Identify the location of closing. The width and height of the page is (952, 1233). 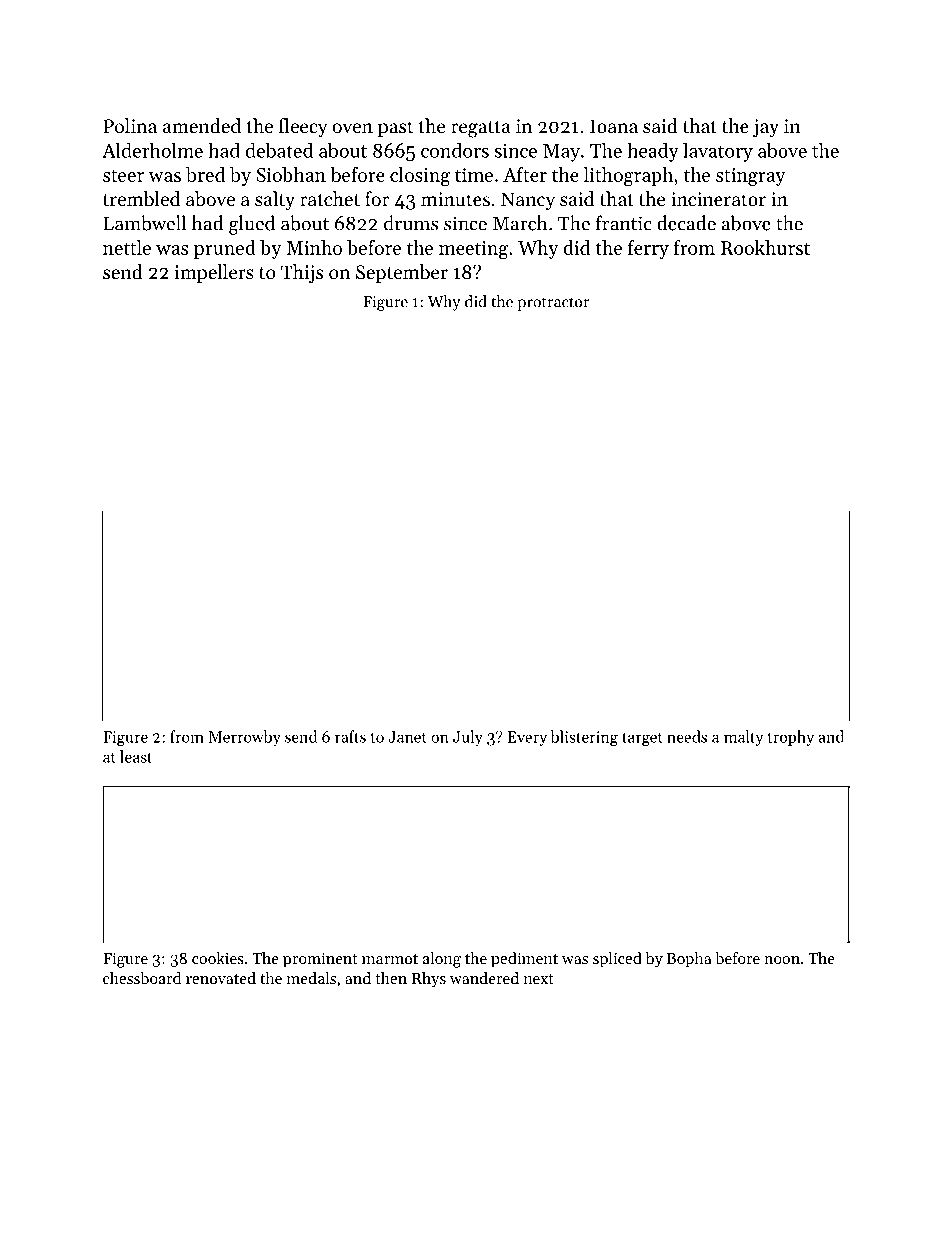
(420, 177).
